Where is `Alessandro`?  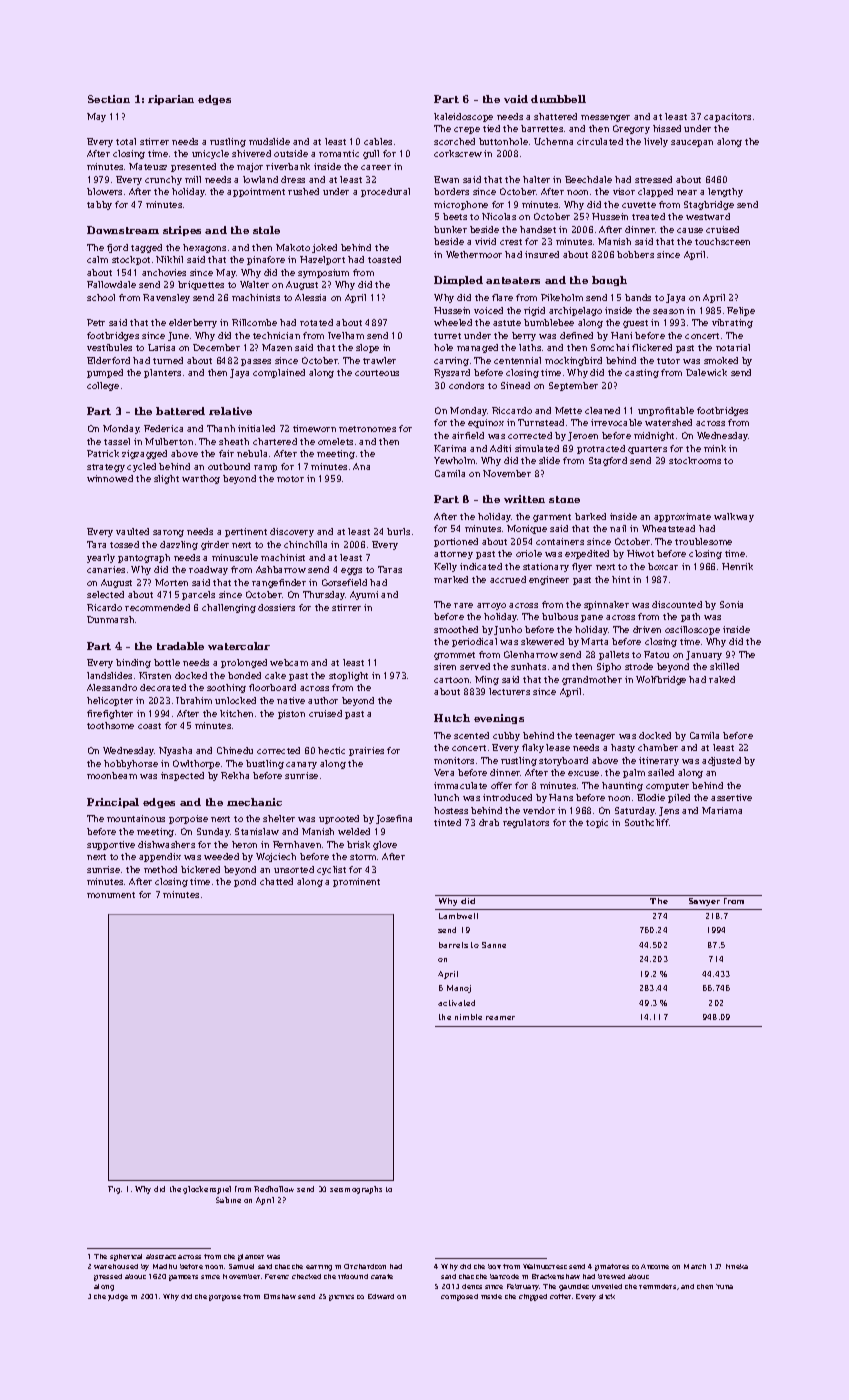
Alessandro is located at coordinates (112, 687).
